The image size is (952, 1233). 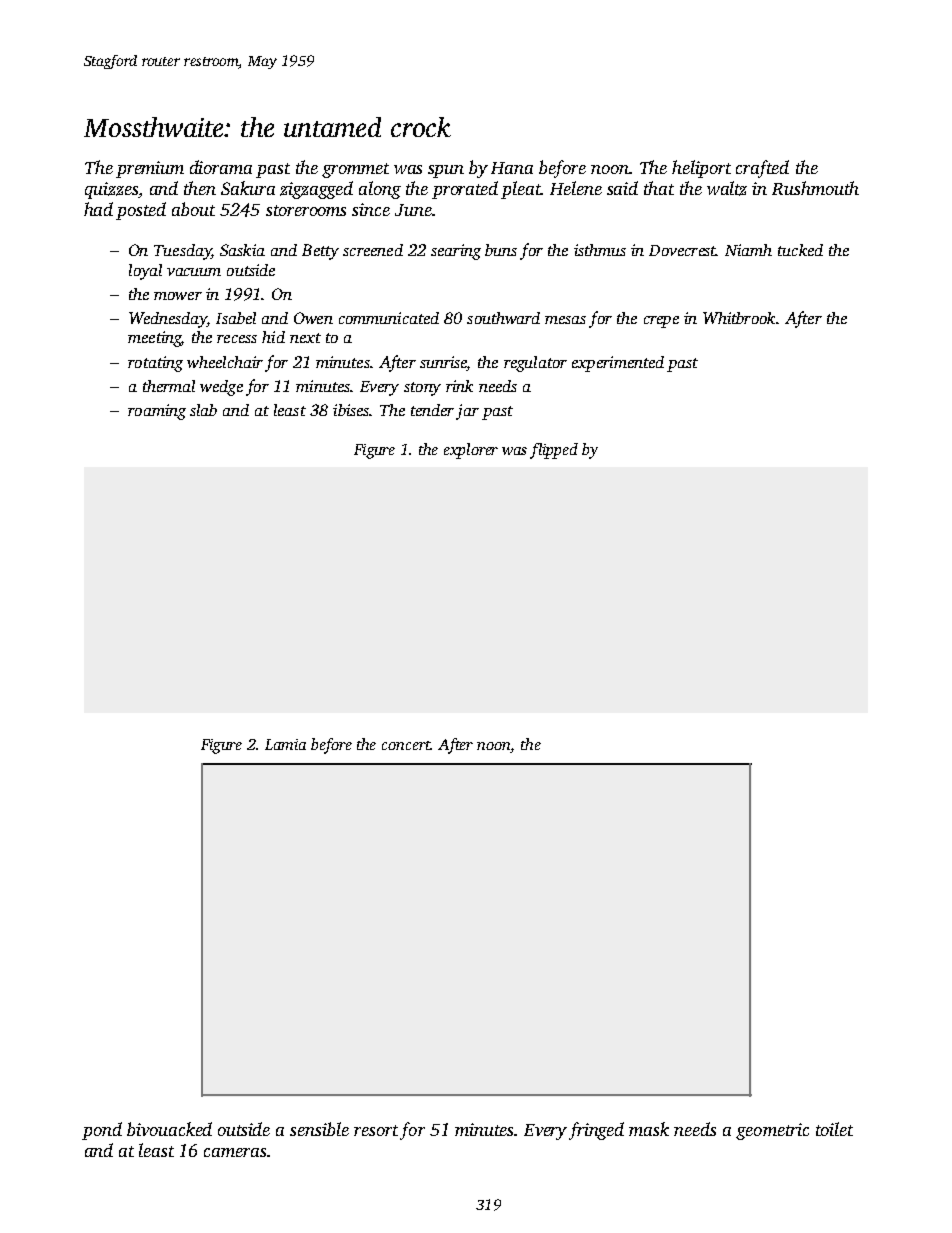 I want to click on flipped, so click(x=554, y=451).
